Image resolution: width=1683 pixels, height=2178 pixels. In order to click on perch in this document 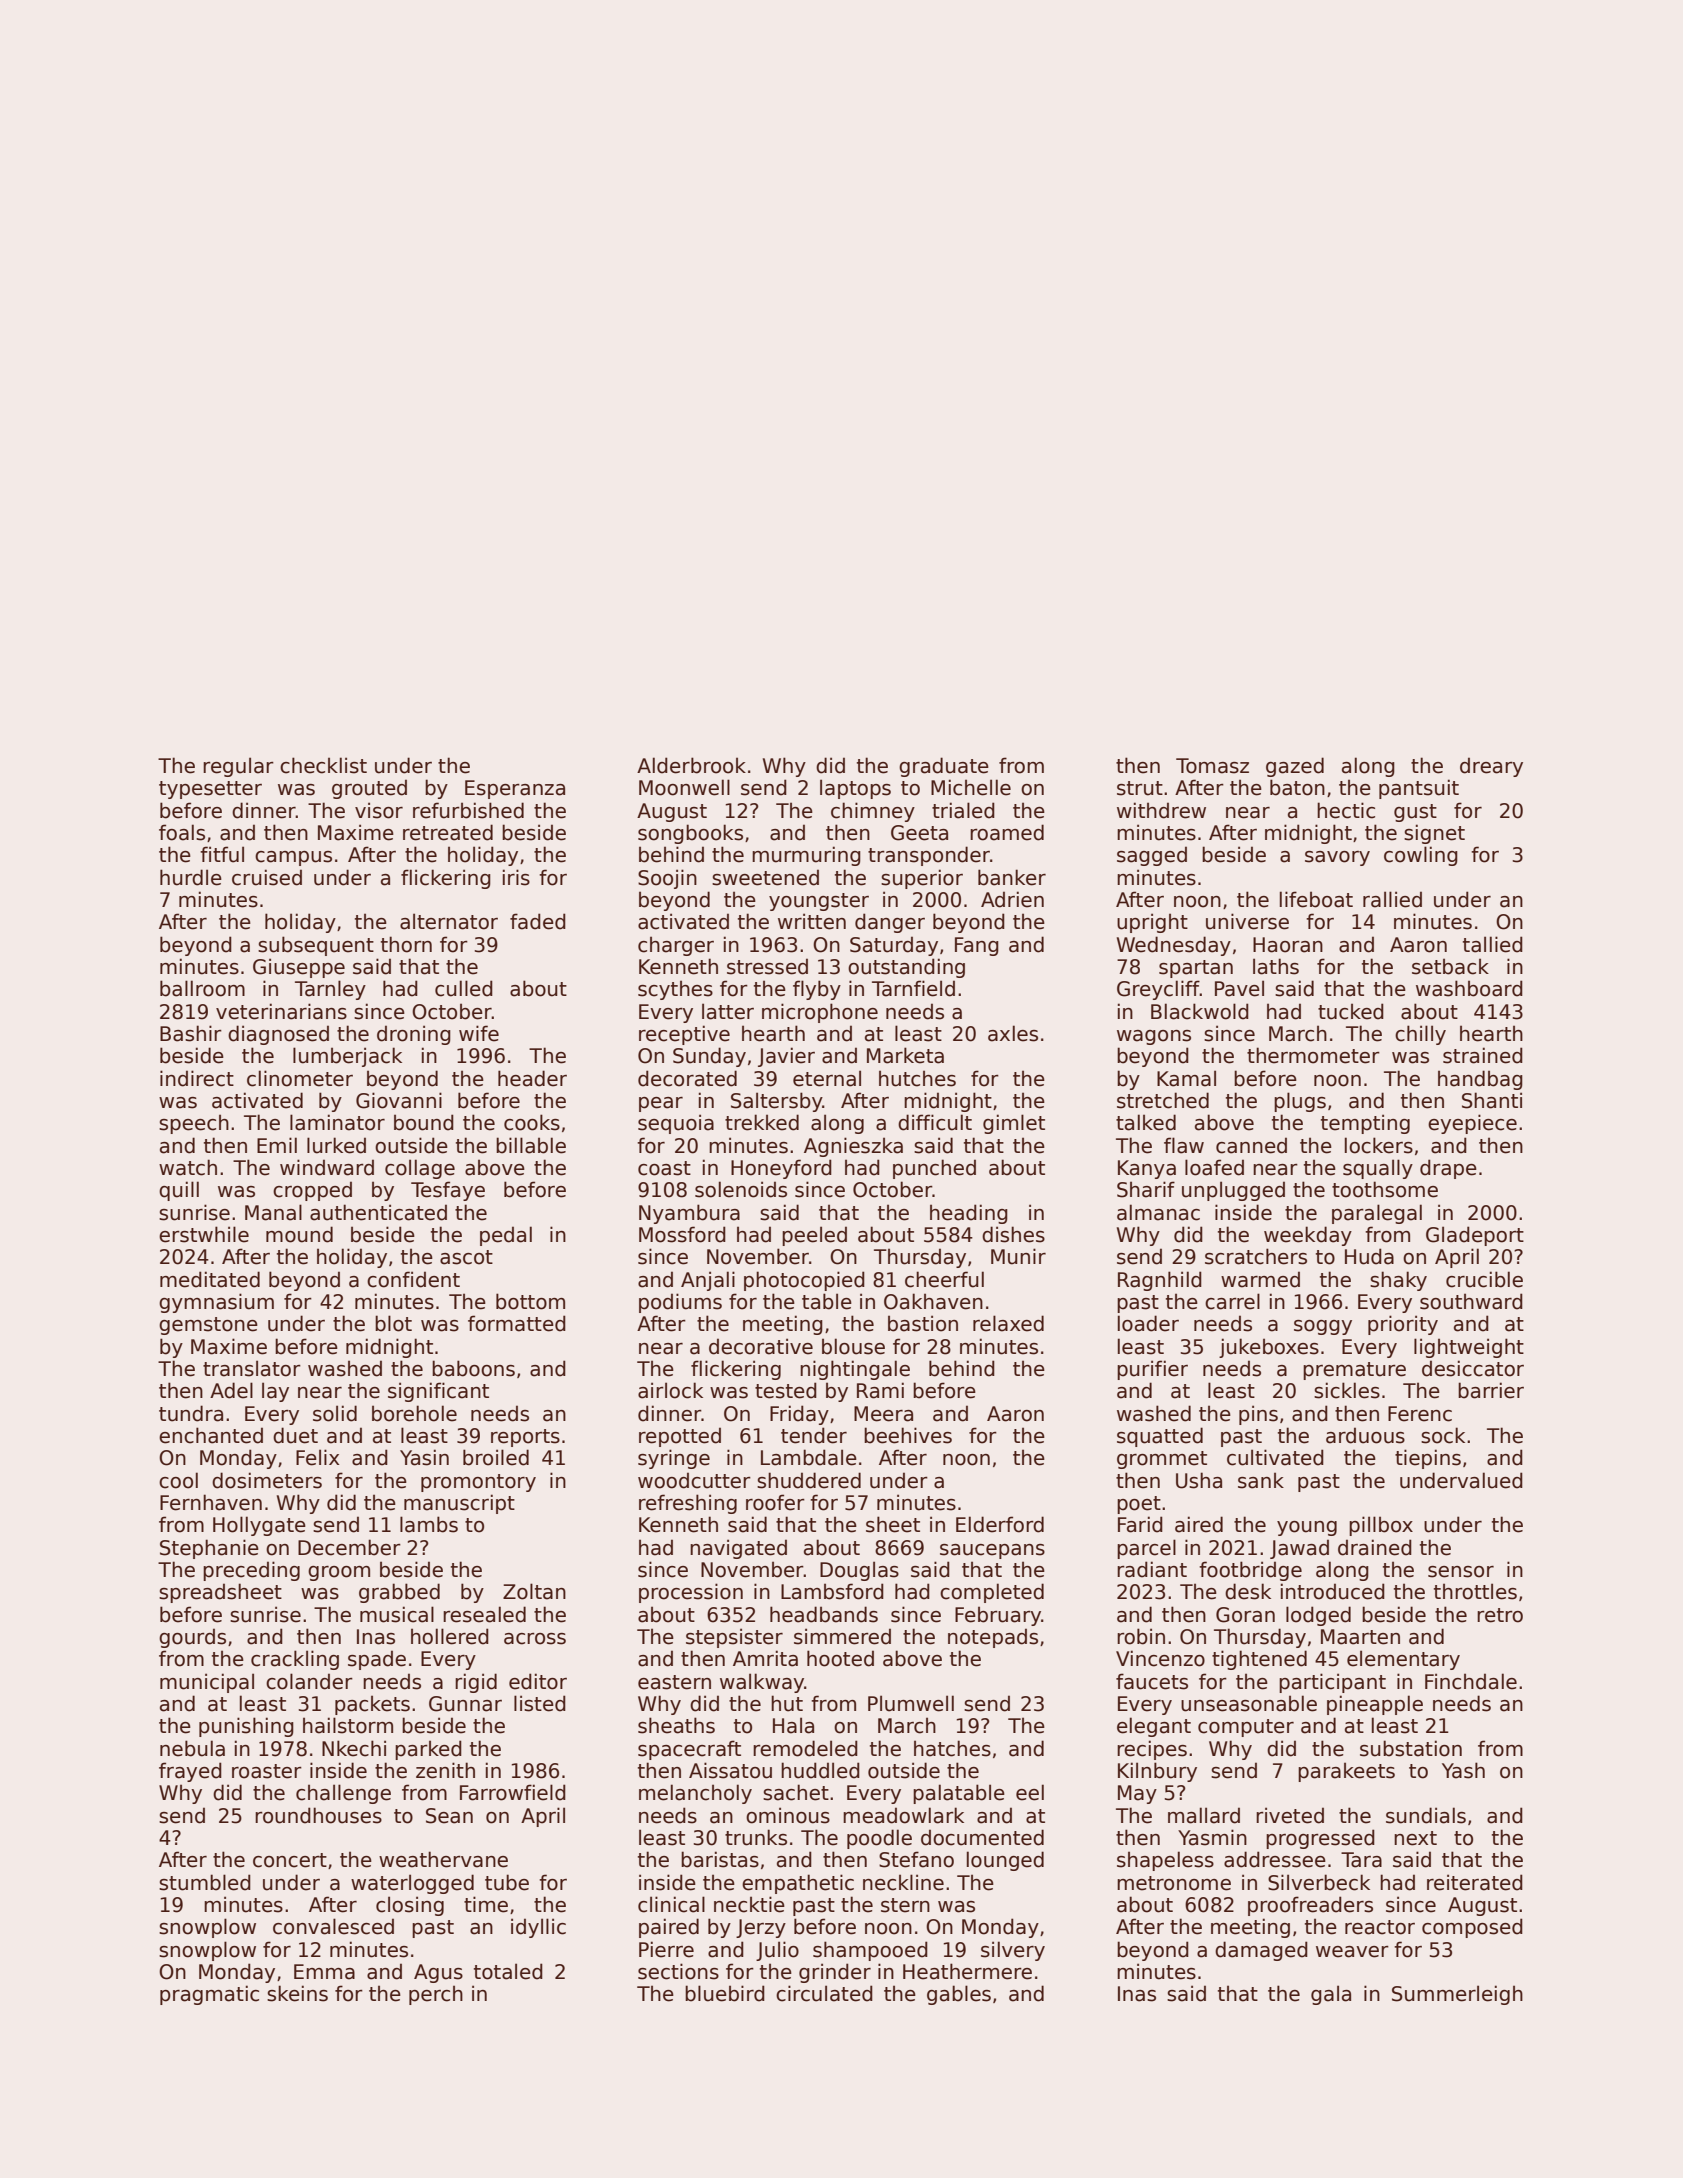, I will do `click(436, 1995)`.
